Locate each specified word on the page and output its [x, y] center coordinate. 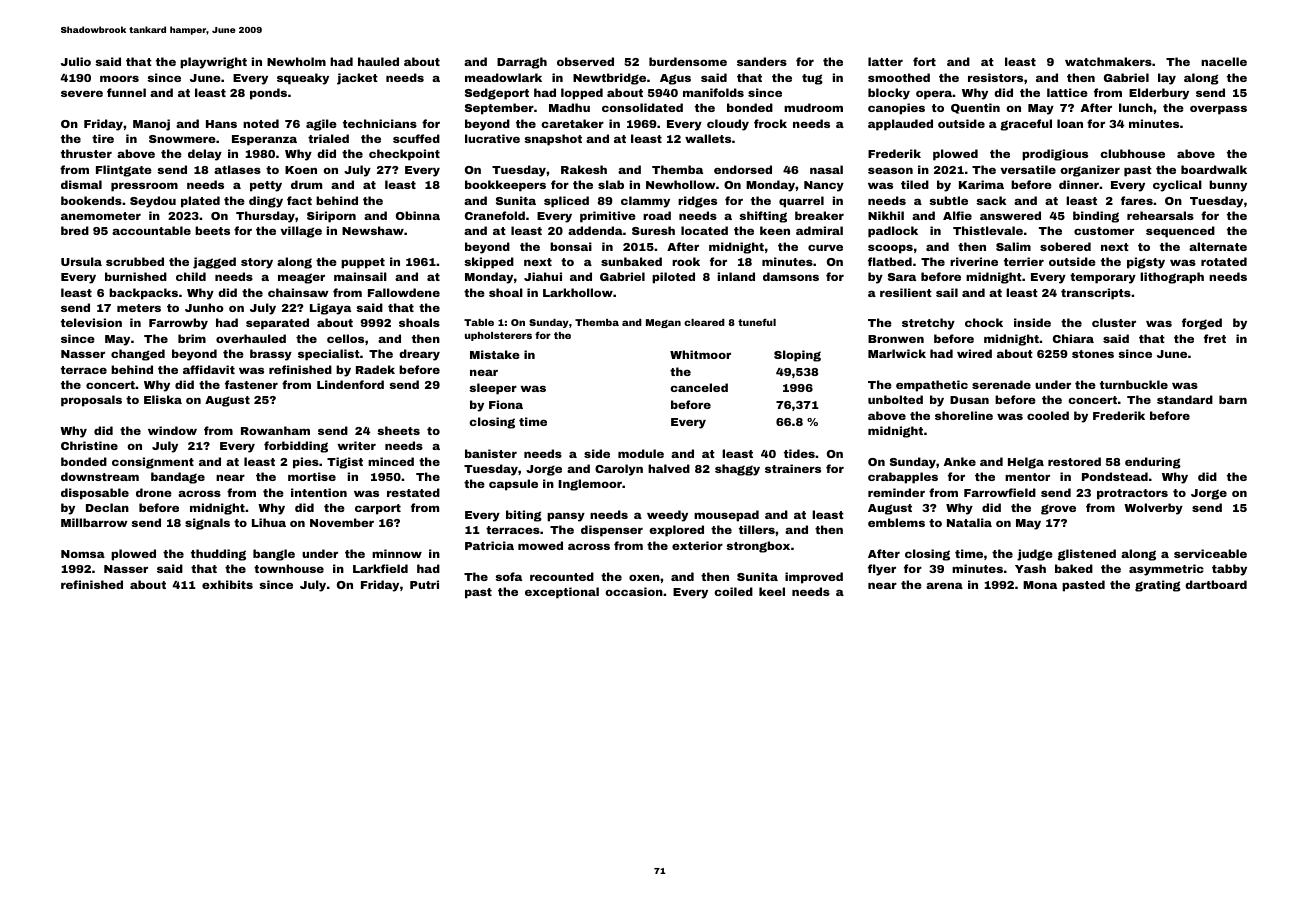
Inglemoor [590, 485]
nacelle [1224, 61]
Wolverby [1153, 509]
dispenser [612, 531]
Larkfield [380, 568]
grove [1058, 509]
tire [103, 138]
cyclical [1177, 186]
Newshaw [373, 230]
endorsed [743, 169]
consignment [153, 463]
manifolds [713, 92]
